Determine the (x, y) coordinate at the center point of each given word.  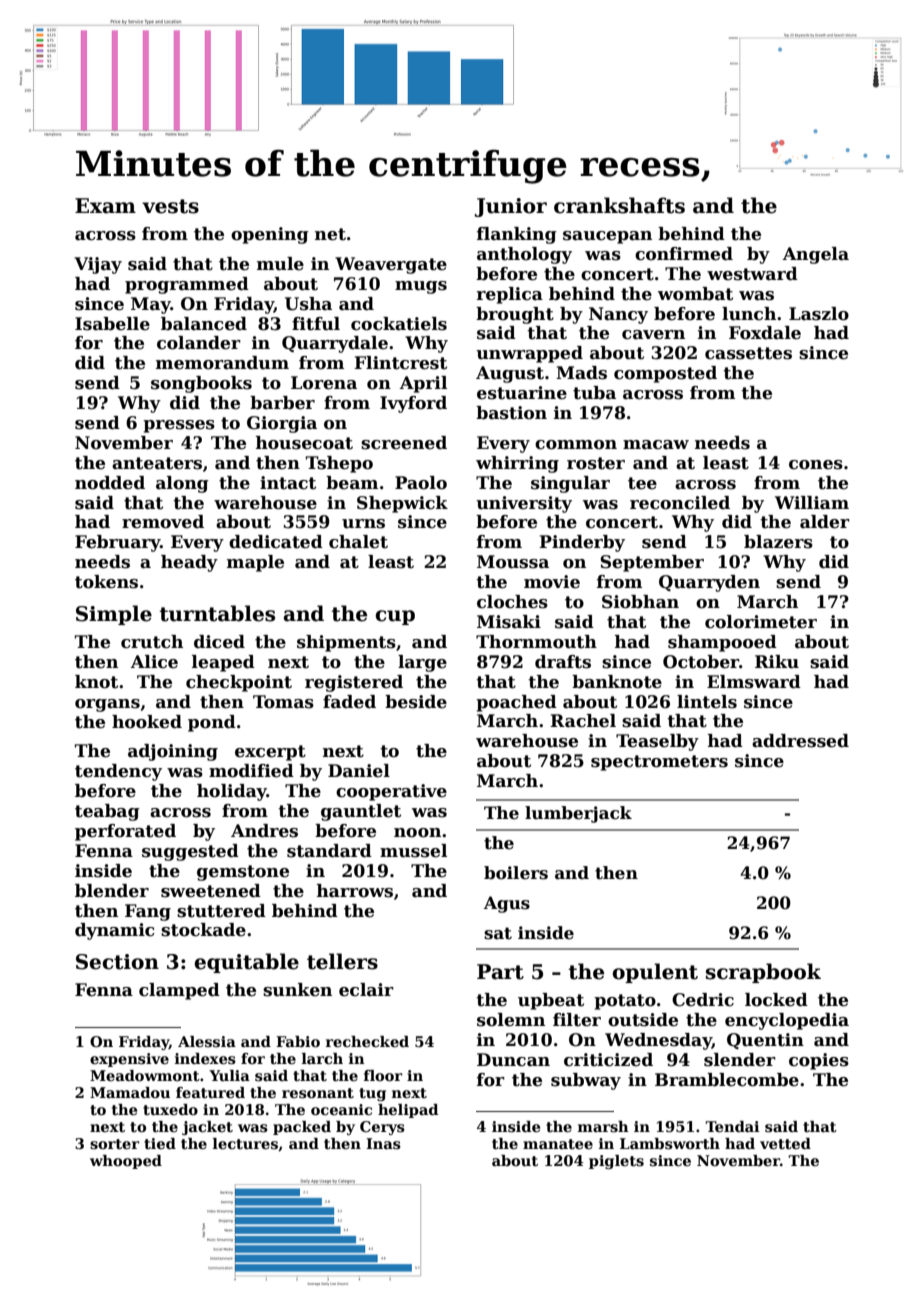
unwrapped (529, 354)
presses (179, 426)
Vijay (98, 265)
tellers (342, 961)
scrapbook (763, 973)
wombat (695, 294)
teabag (107, 812)
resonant (318, 1093)
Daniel (359, 771)
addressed (800, 741)
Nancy (618, 315)
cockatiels (399, 324)
